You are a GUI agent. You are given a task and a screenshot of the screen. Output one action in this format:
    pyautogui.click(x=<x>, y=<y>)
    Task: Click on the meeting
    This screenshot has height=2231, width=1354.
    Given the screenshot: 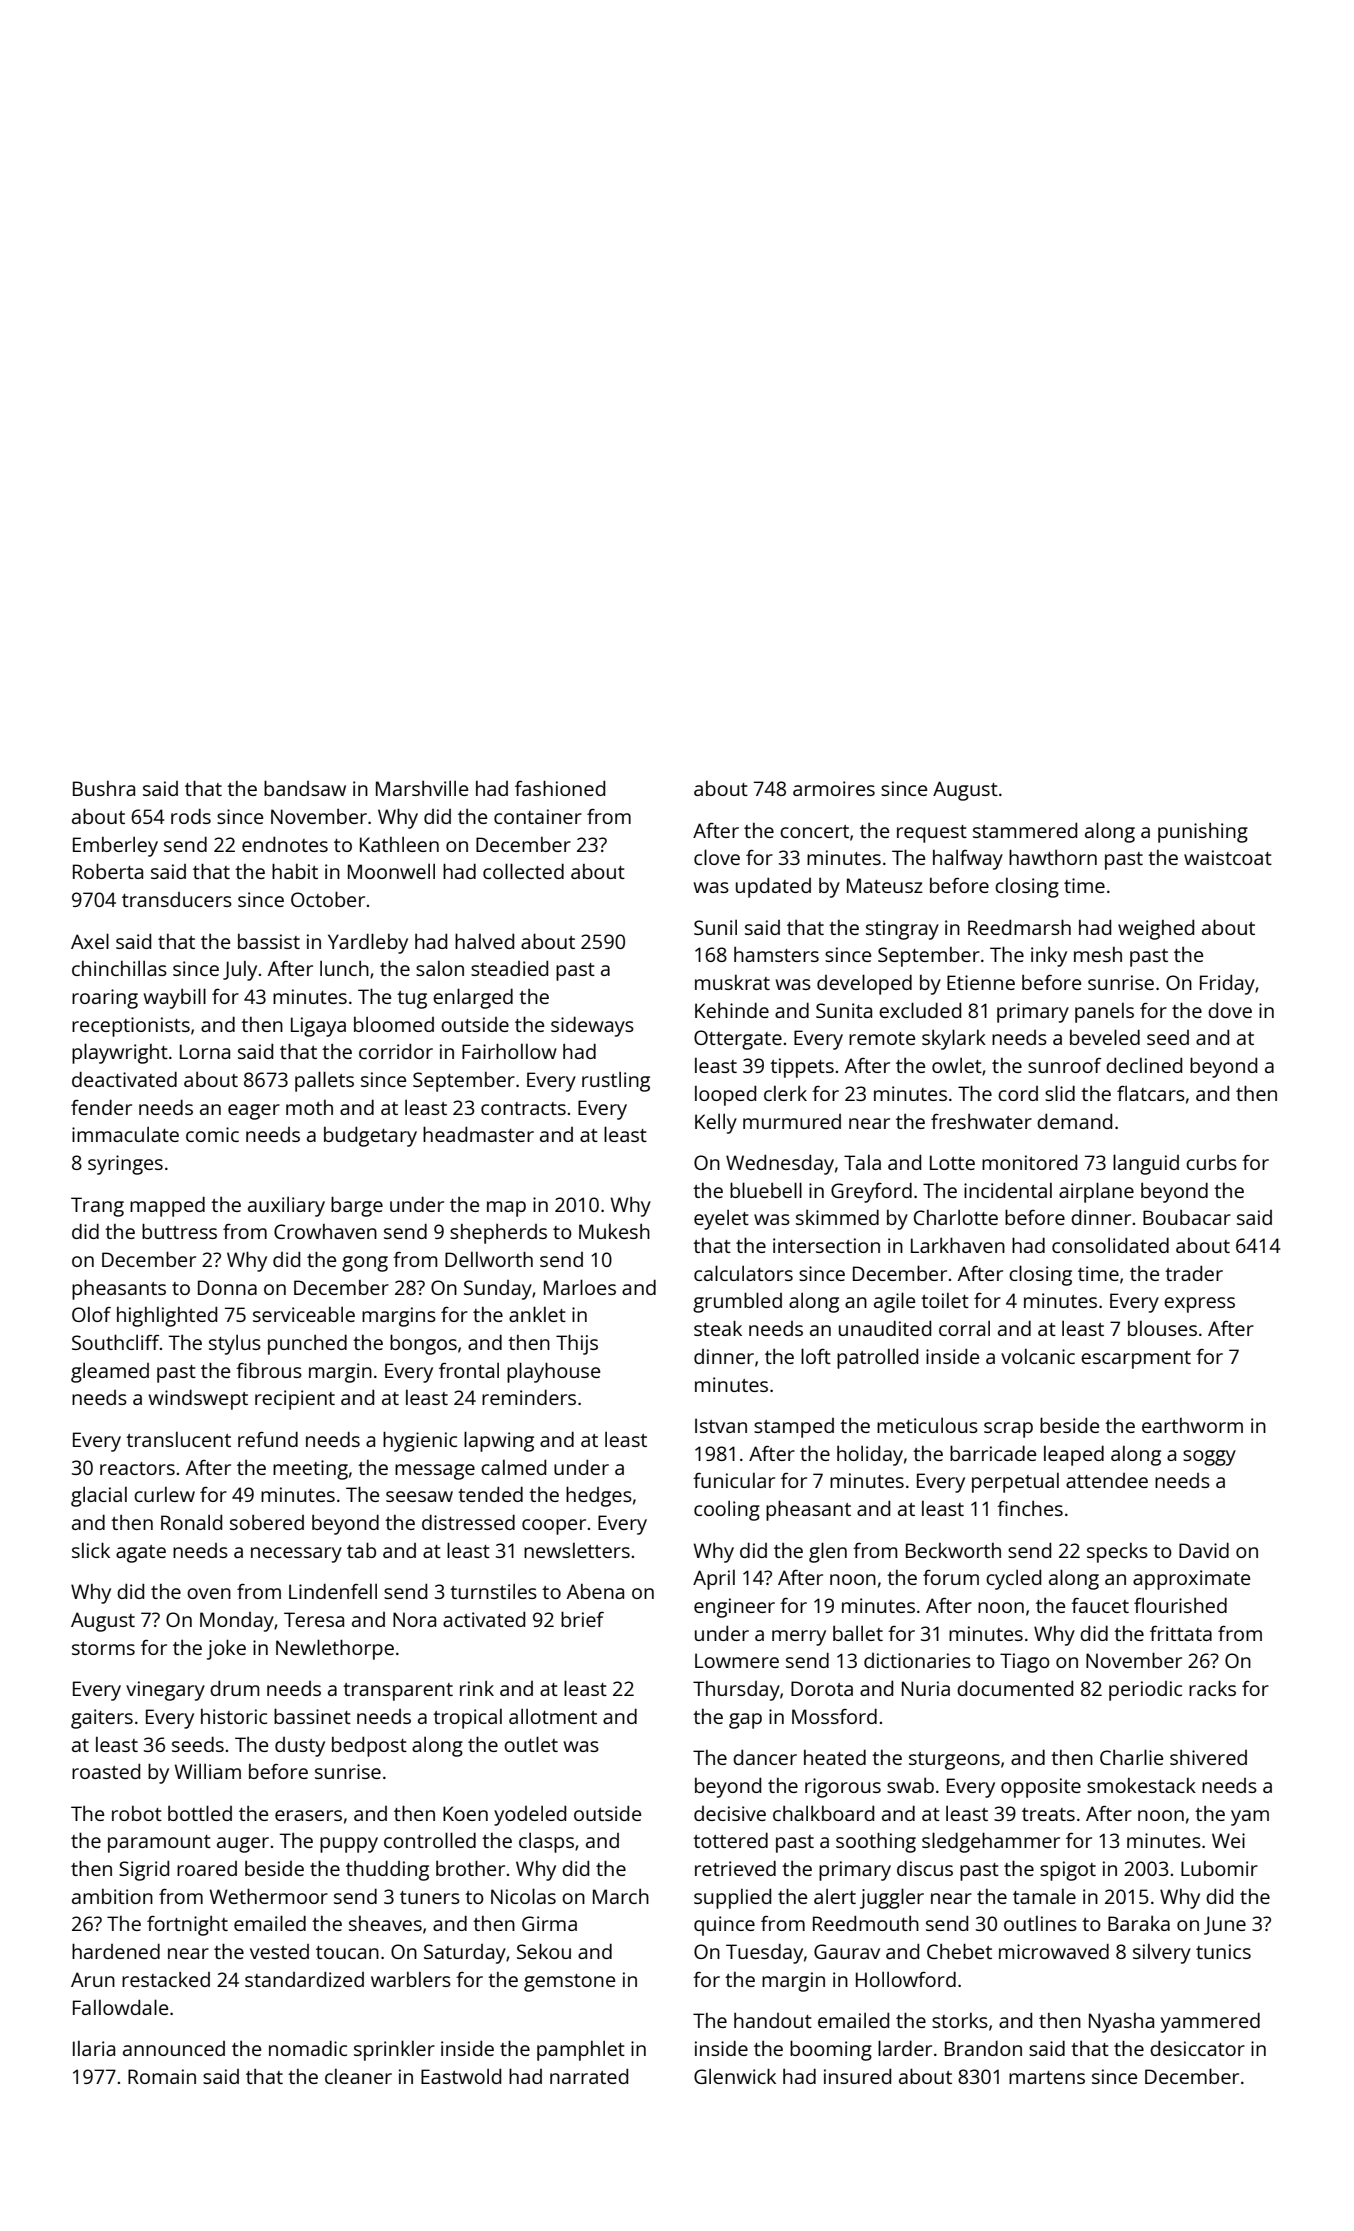 What is the action you would take?
    pyautogui.click(x=310, y=1470)
